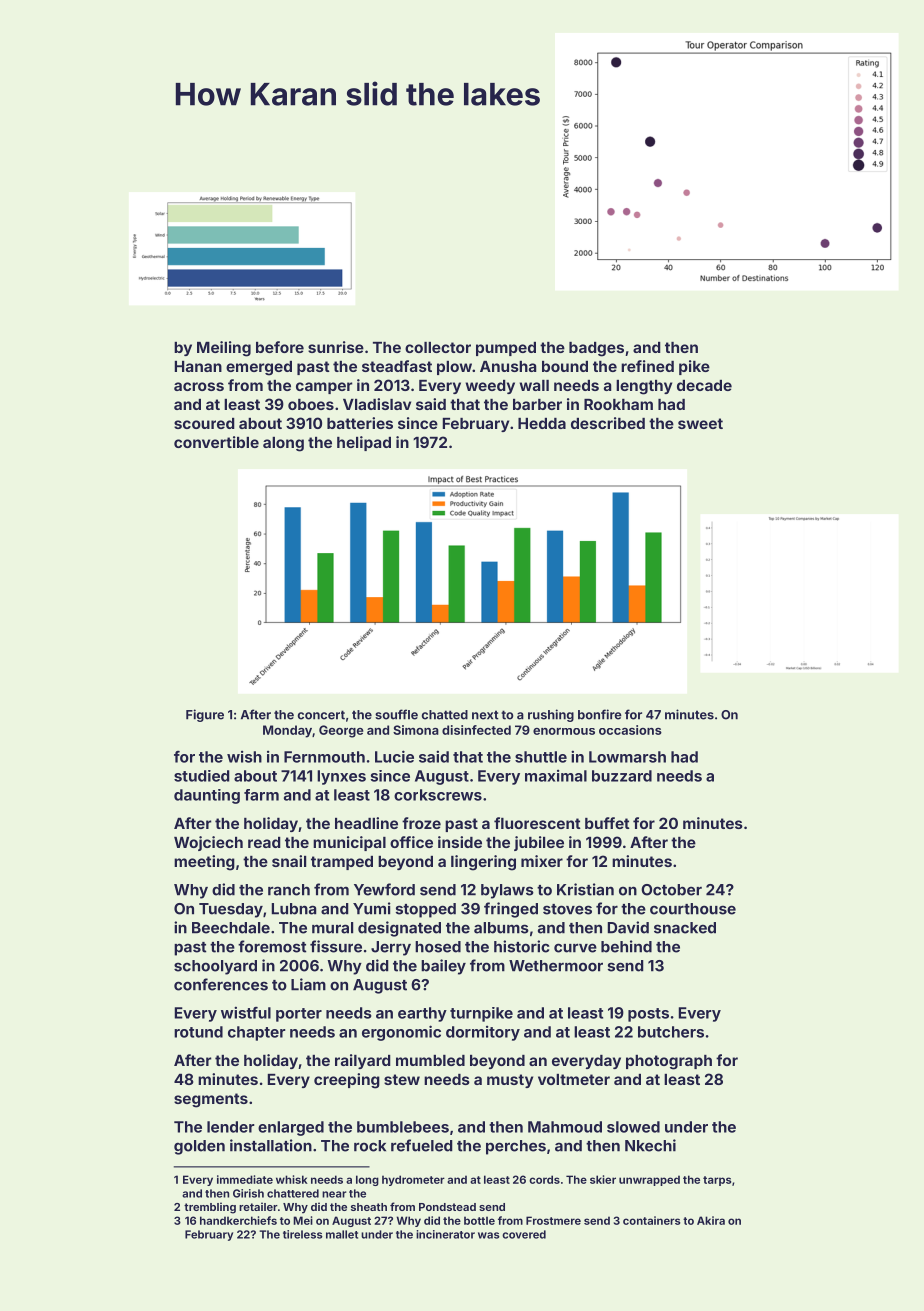  What do you see at coordinates (364, 443) in the image?
I see `helipad` at bounding box center [364, 443].
